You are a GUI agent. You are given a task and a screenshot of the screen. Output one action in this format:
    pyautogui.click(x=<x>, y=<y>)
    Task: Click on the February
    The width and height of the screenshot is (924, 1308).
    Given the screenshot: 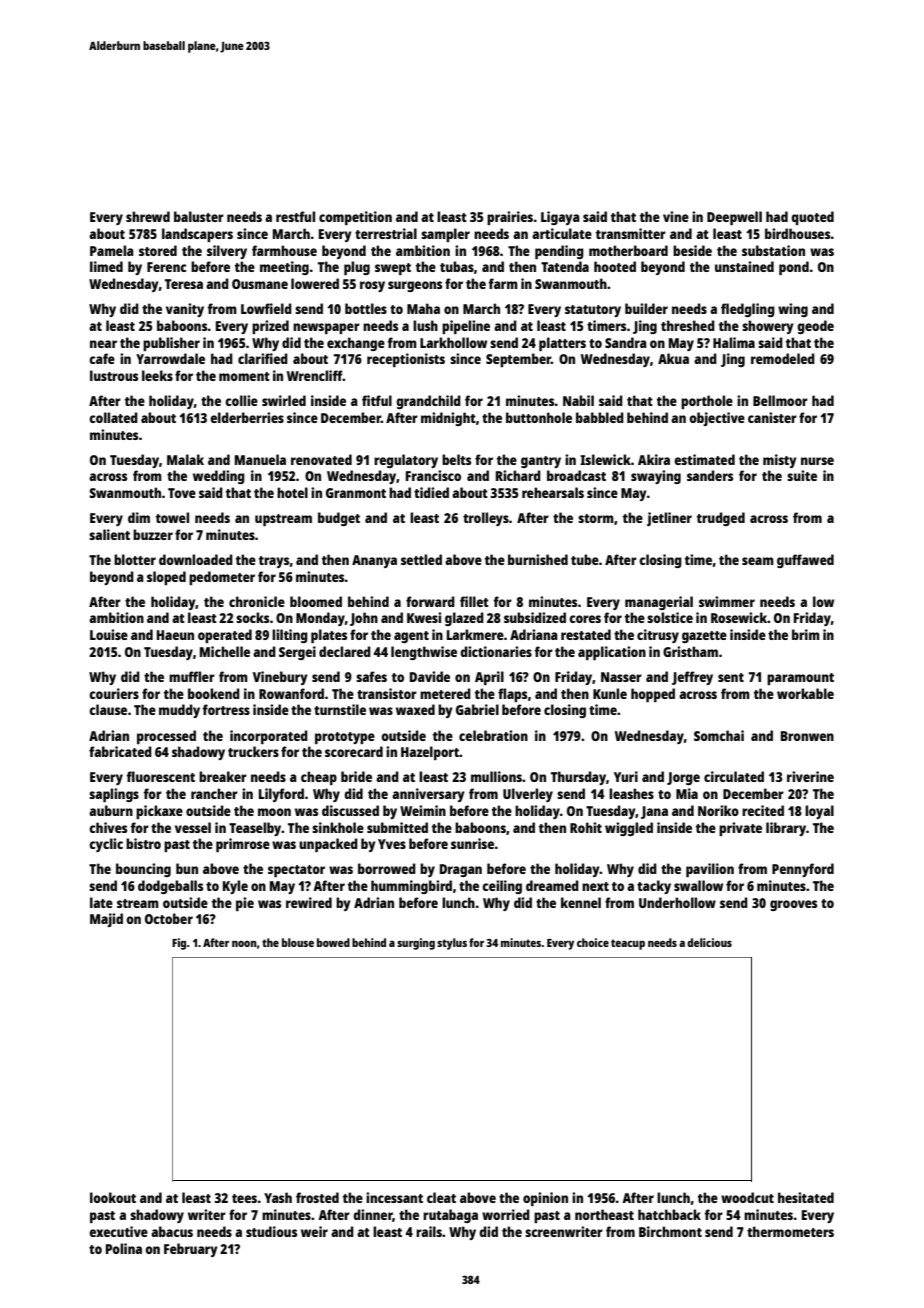 What is the action you would take?
    pyautogui.click(x=191, y=1250)
